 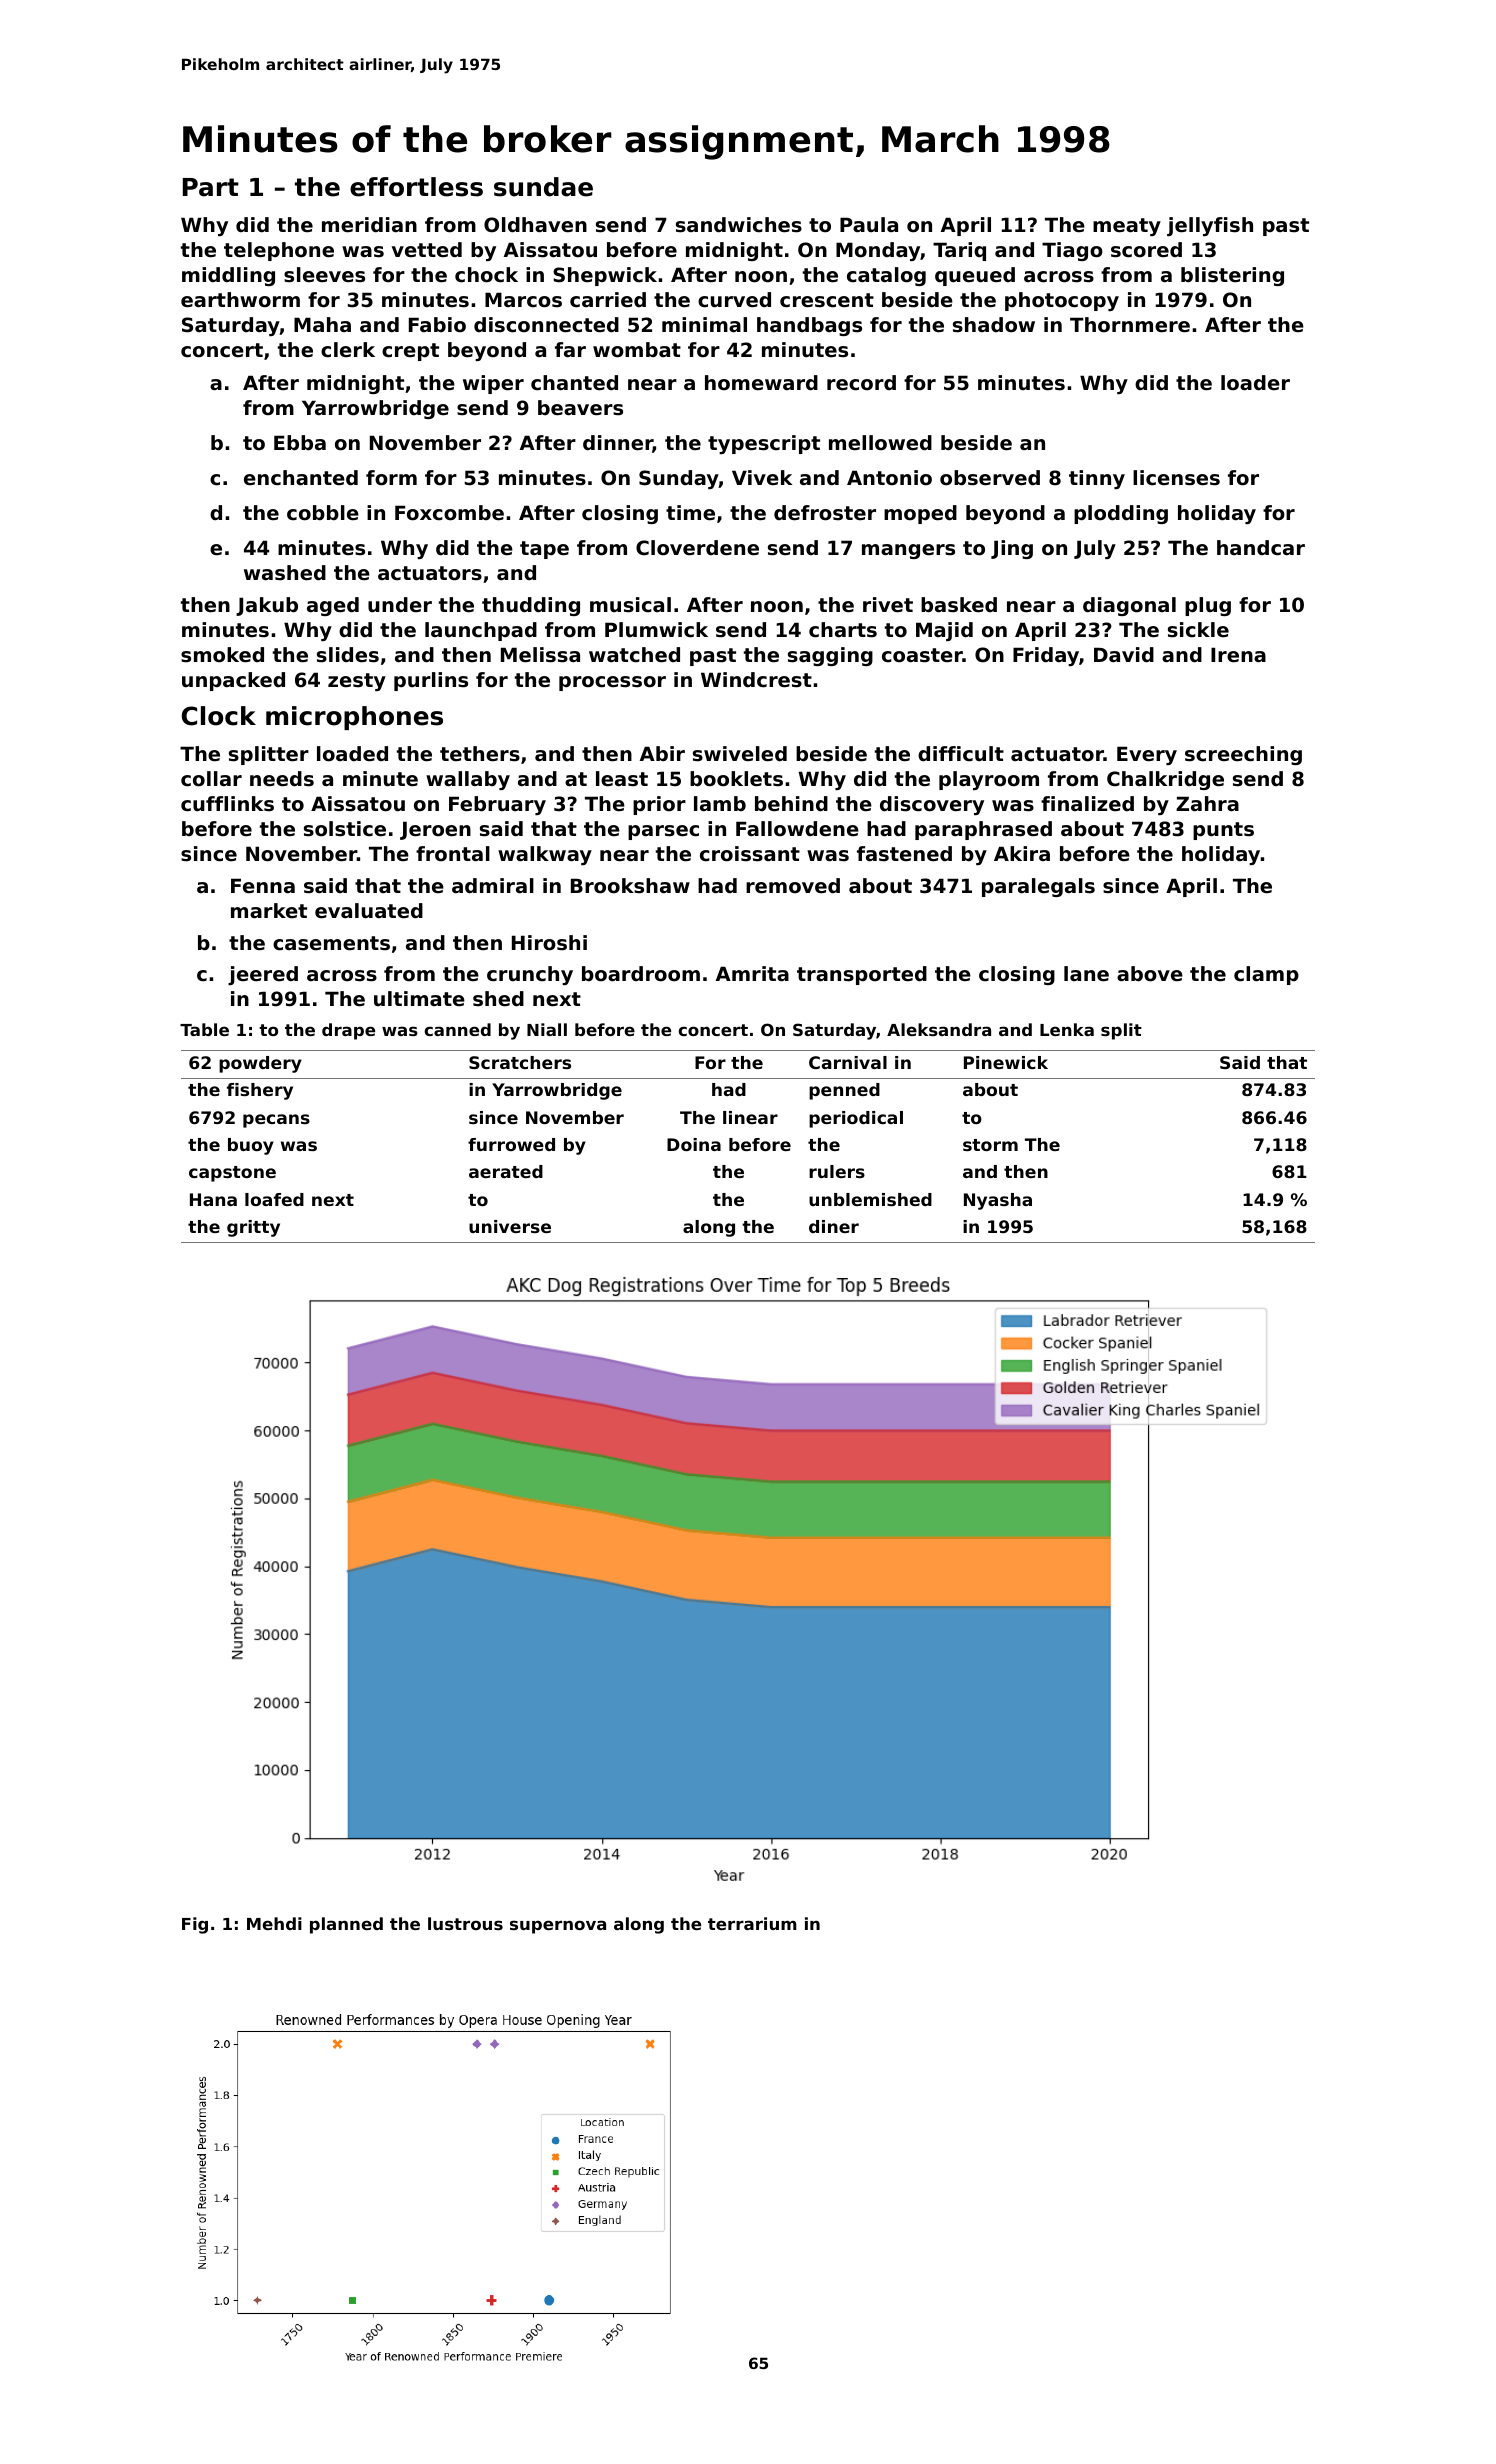 What do you see at coordinates (558, 1927) in the document?
I see `supernova` at bounding box center [558, 1927].
